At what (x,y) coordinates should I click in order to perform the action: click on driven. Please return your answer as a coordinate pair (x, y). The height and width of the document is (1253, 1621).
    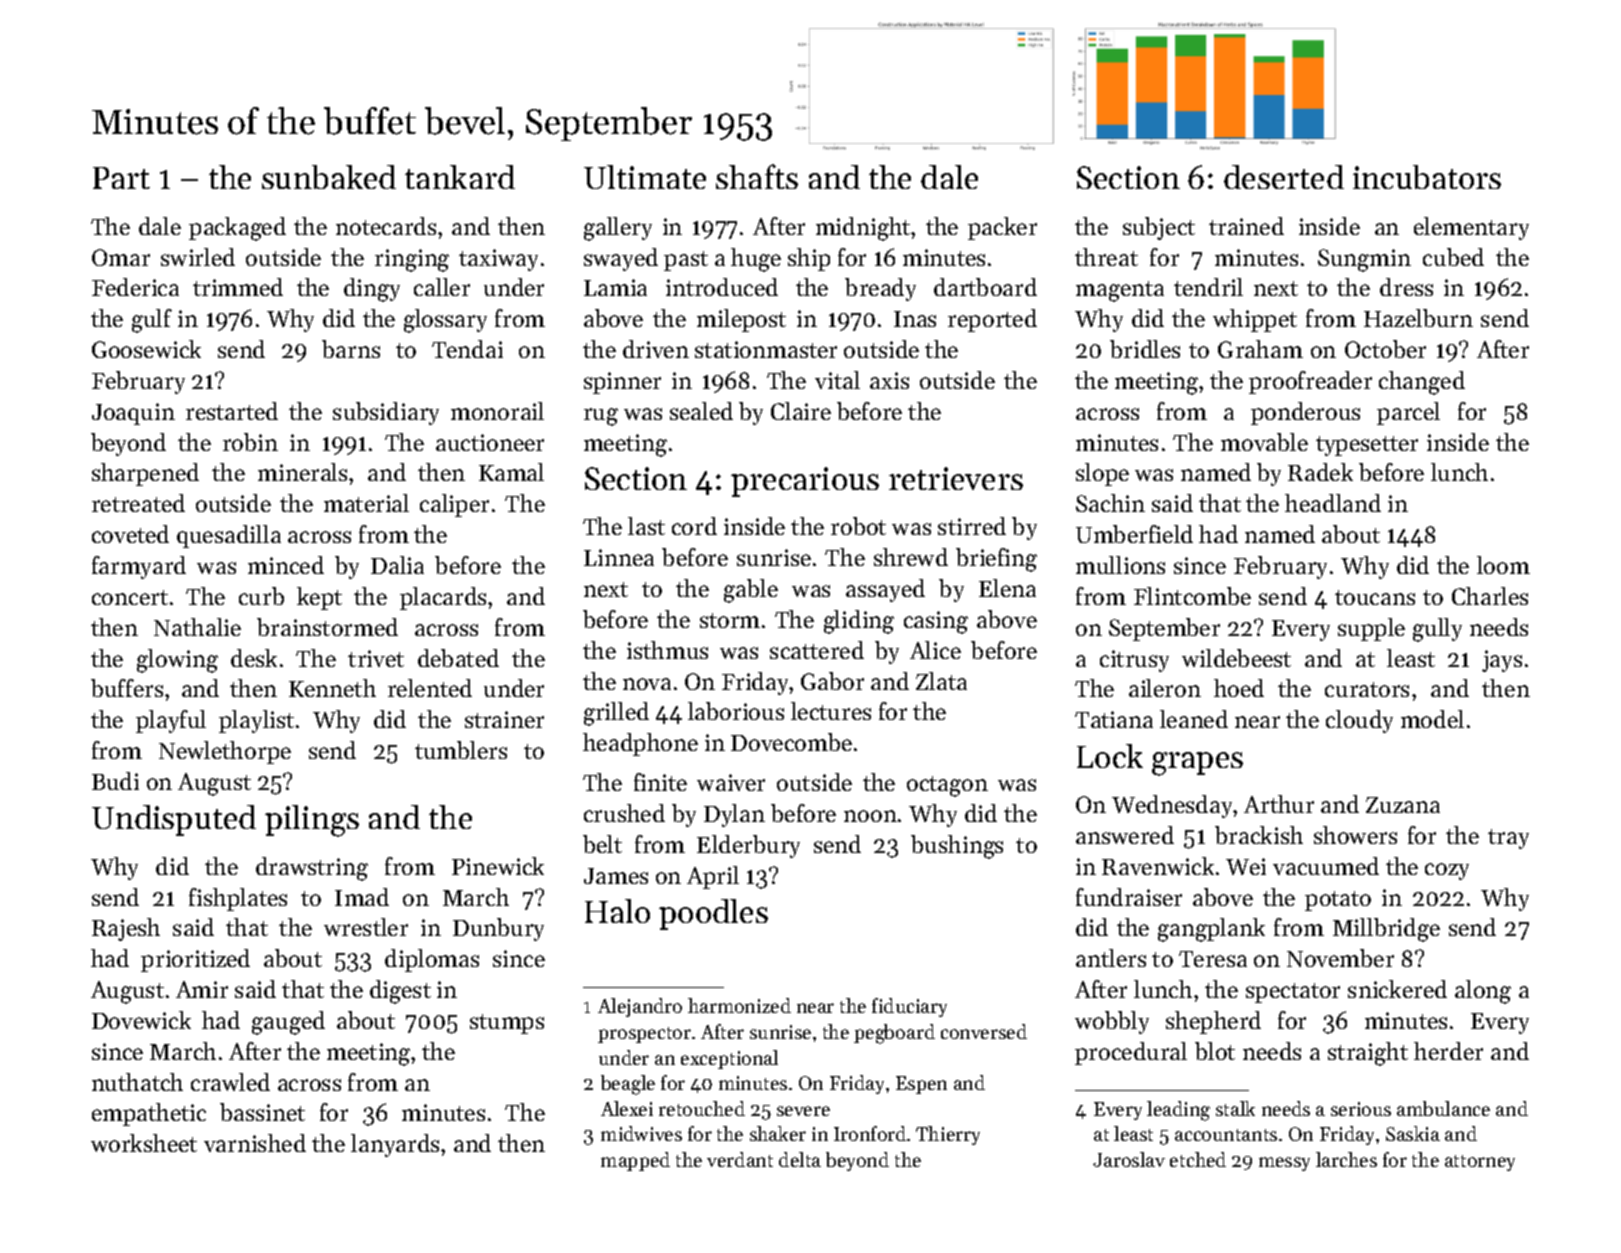
    Looking at the image, I should click on (656, 349).
